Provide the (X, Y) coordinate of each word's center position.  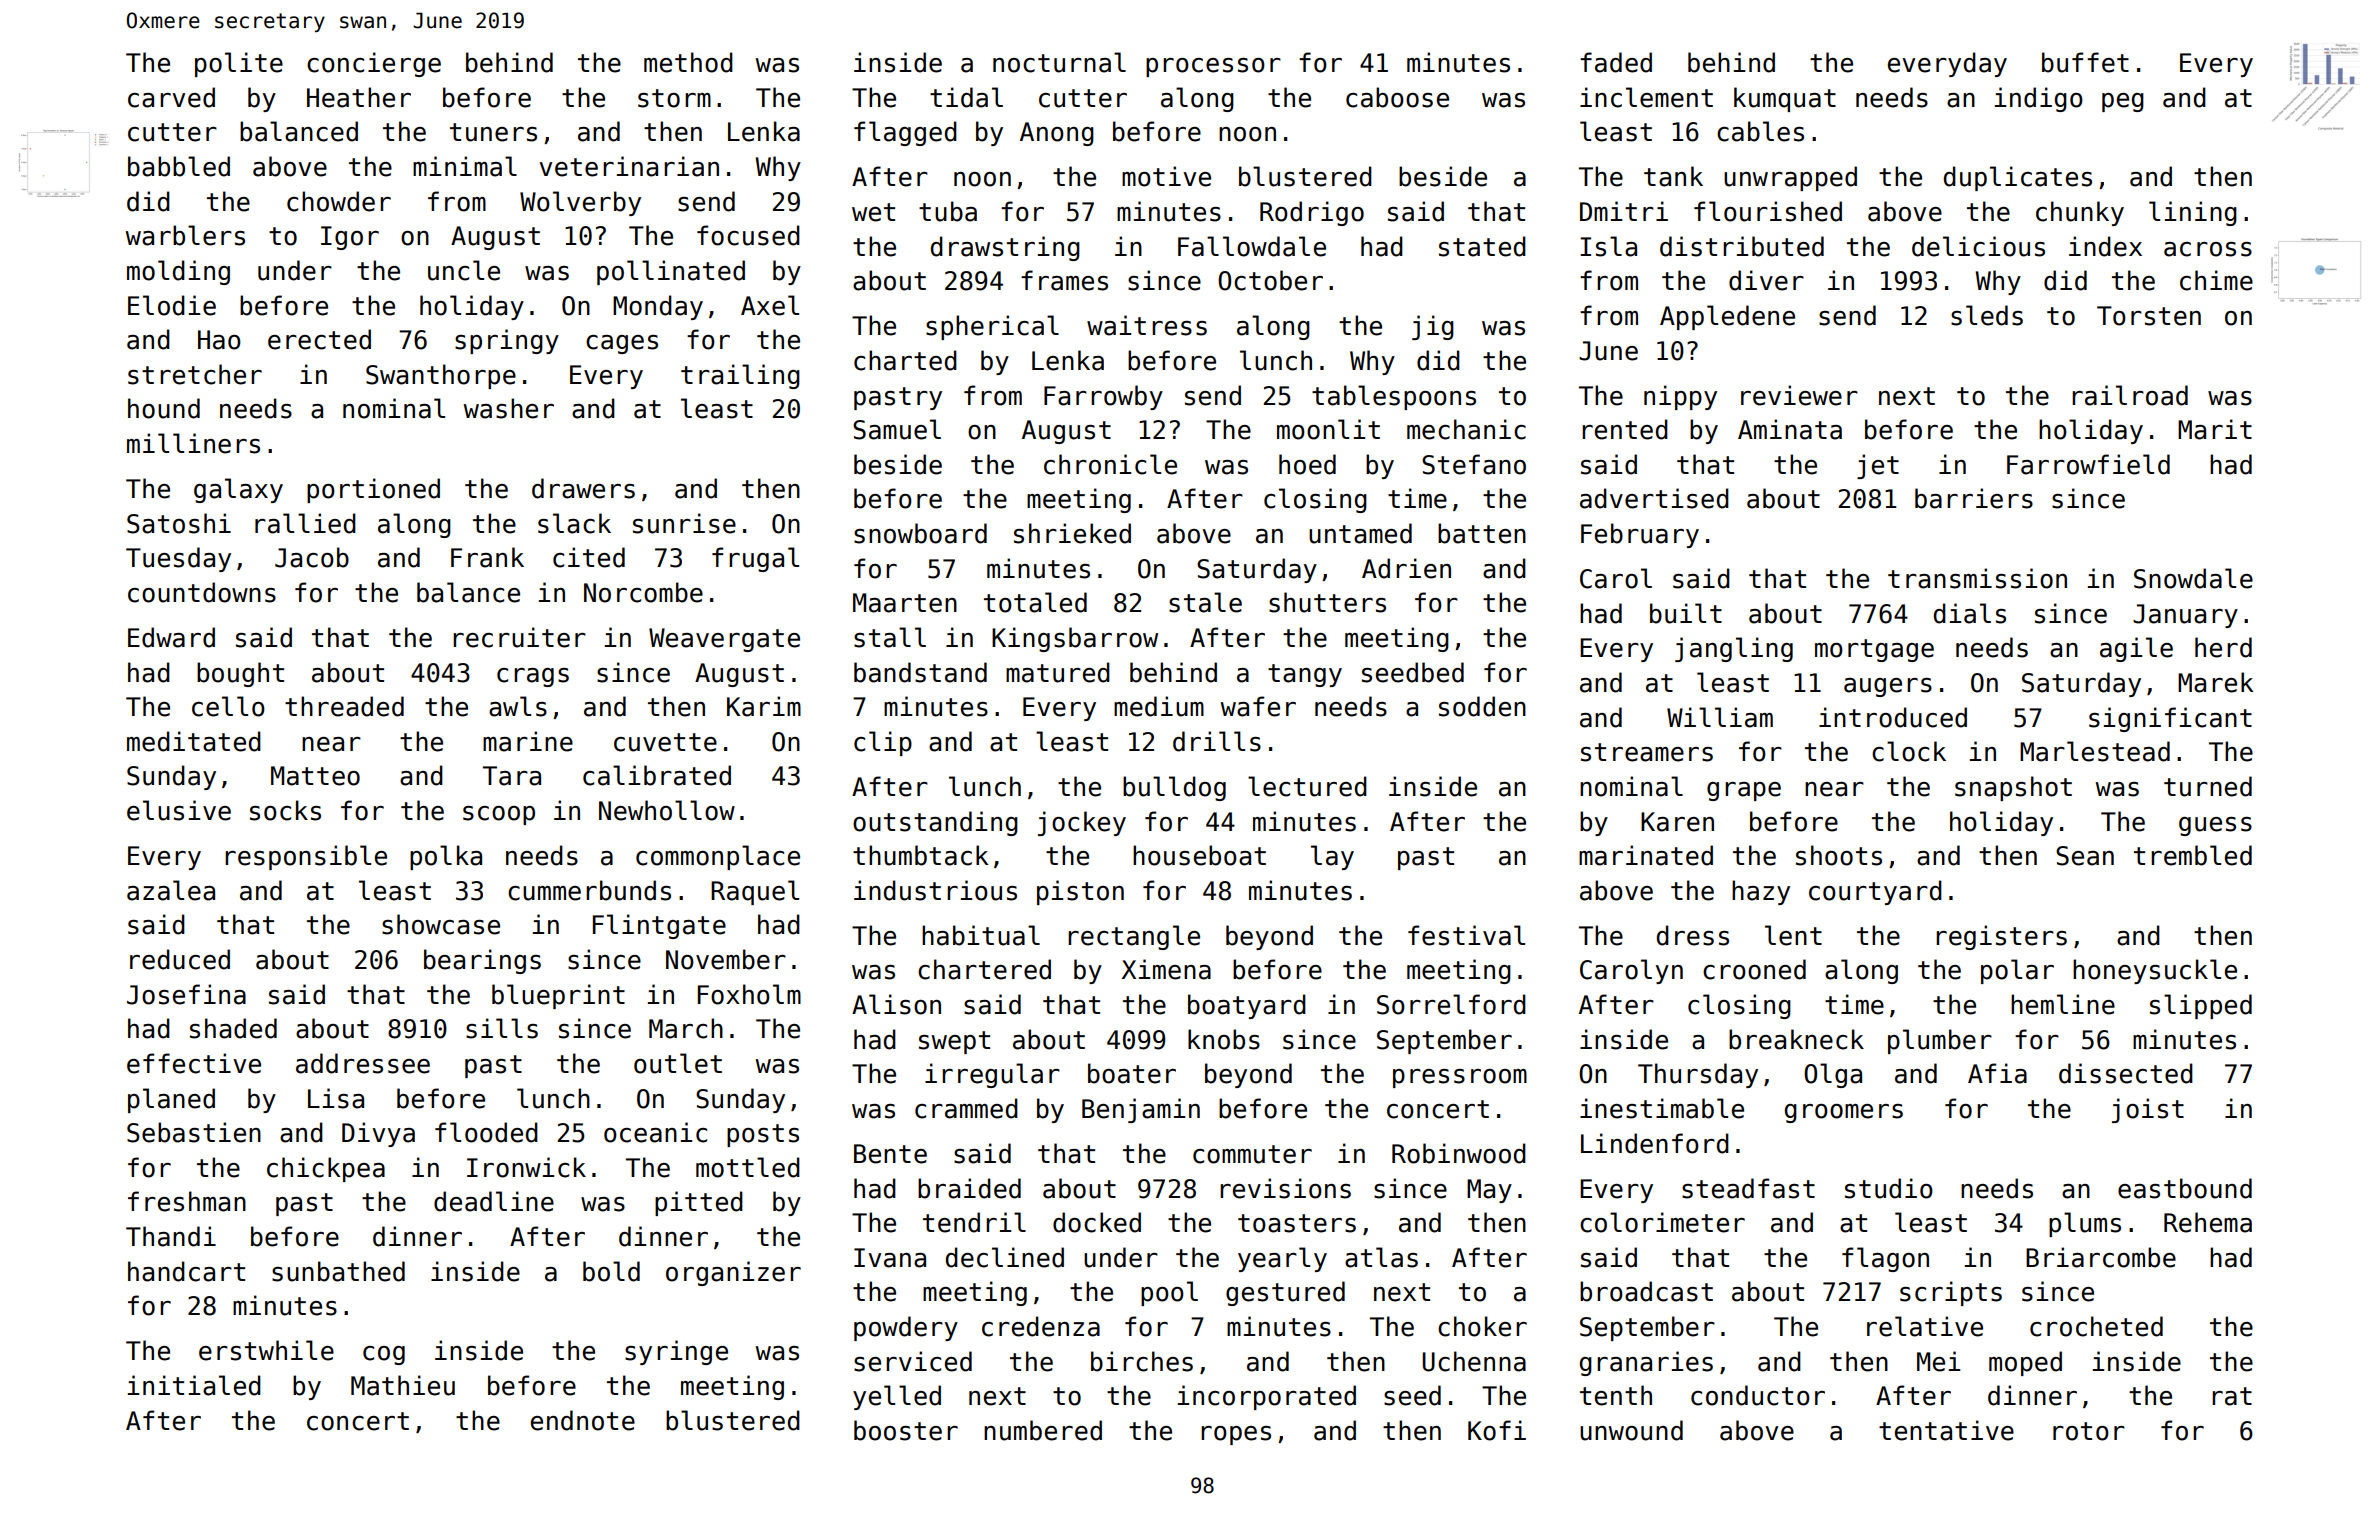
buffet (2085, 62)
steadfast (1748, 1188)
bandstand (920, 672)
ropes (1236, 1435)
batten (1482, 533)
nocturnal (1059, 62)
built (1686, 613)
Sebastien (194, 1132)
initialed (194, 1385)
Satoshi (179, 523)
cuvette (665, 742)
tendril (974, 1222)
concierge (374, 64)
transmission (1977, 578)
